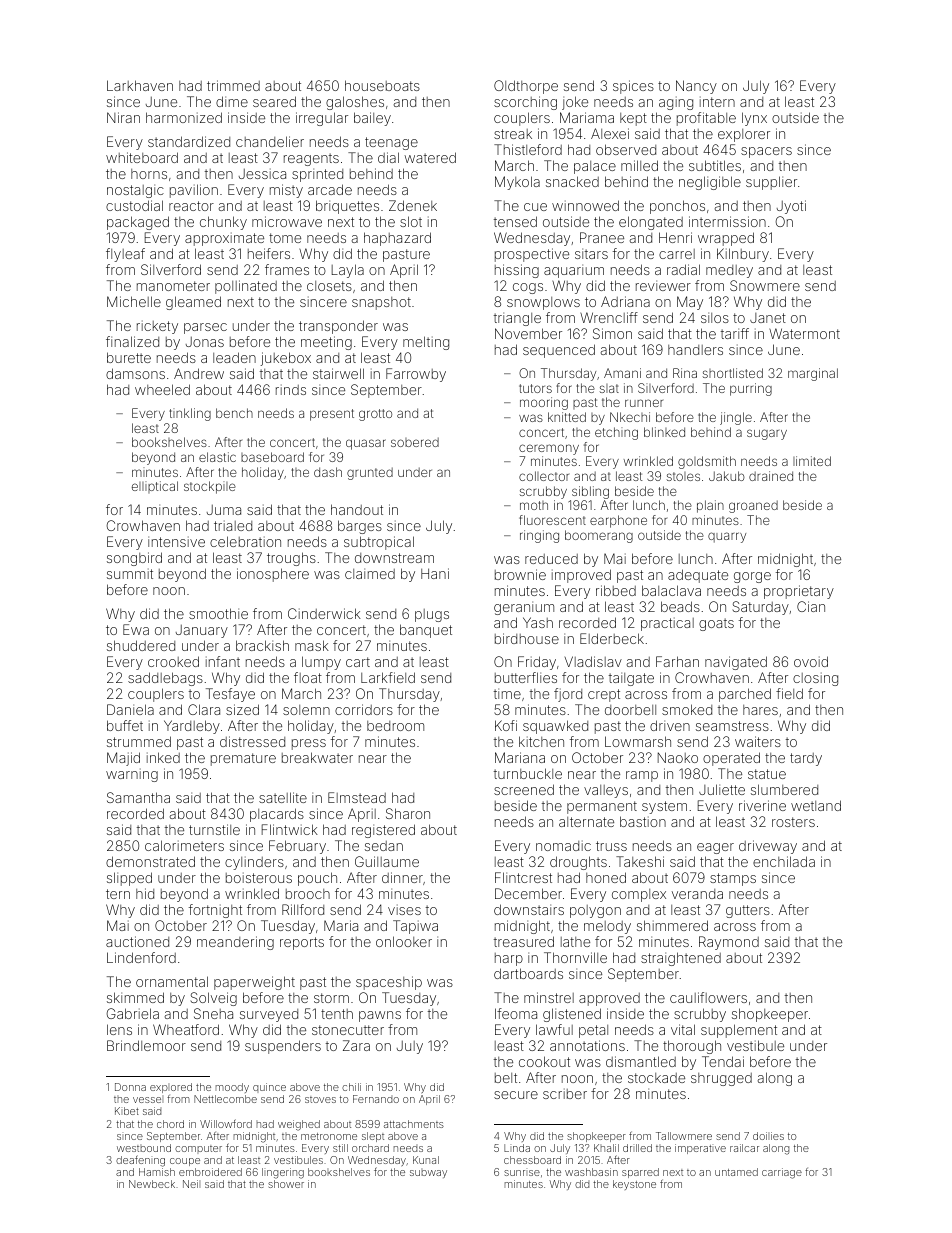  What do you see at coordinates (245, 541) in the screenshot?
I see `celebration` at bounding box center [245, 541].
